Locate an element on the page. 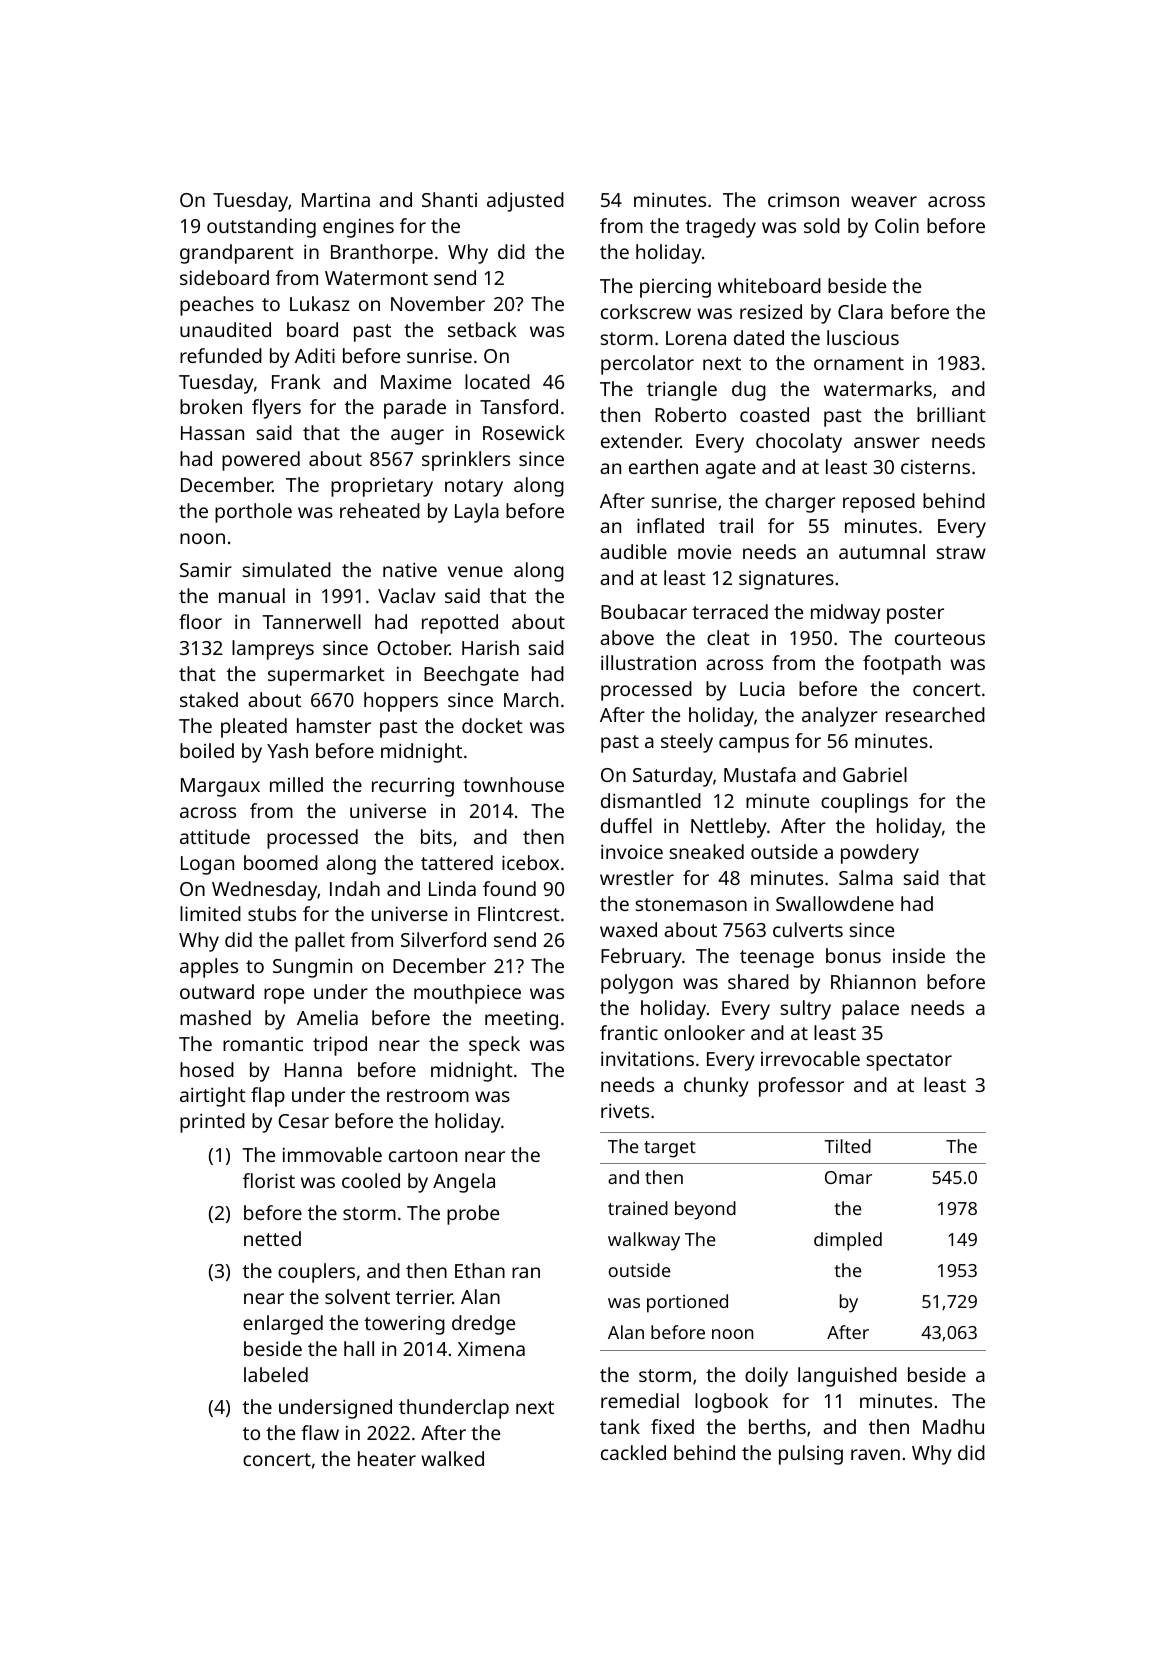 The image size is (1165, 1654). setback is located at coordinates (482, 329).
